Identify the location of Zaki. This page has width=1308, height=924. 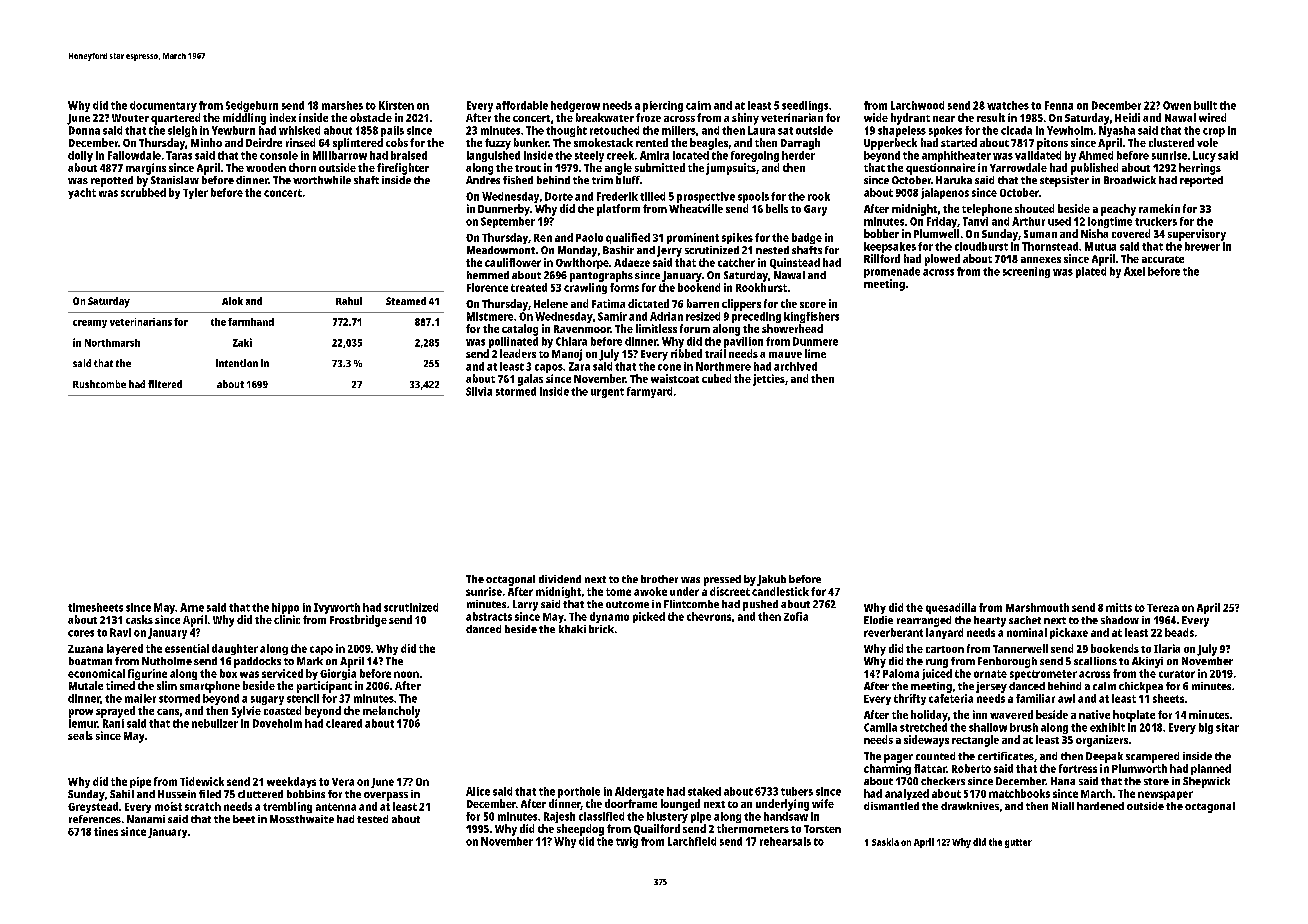
(242, 342).
